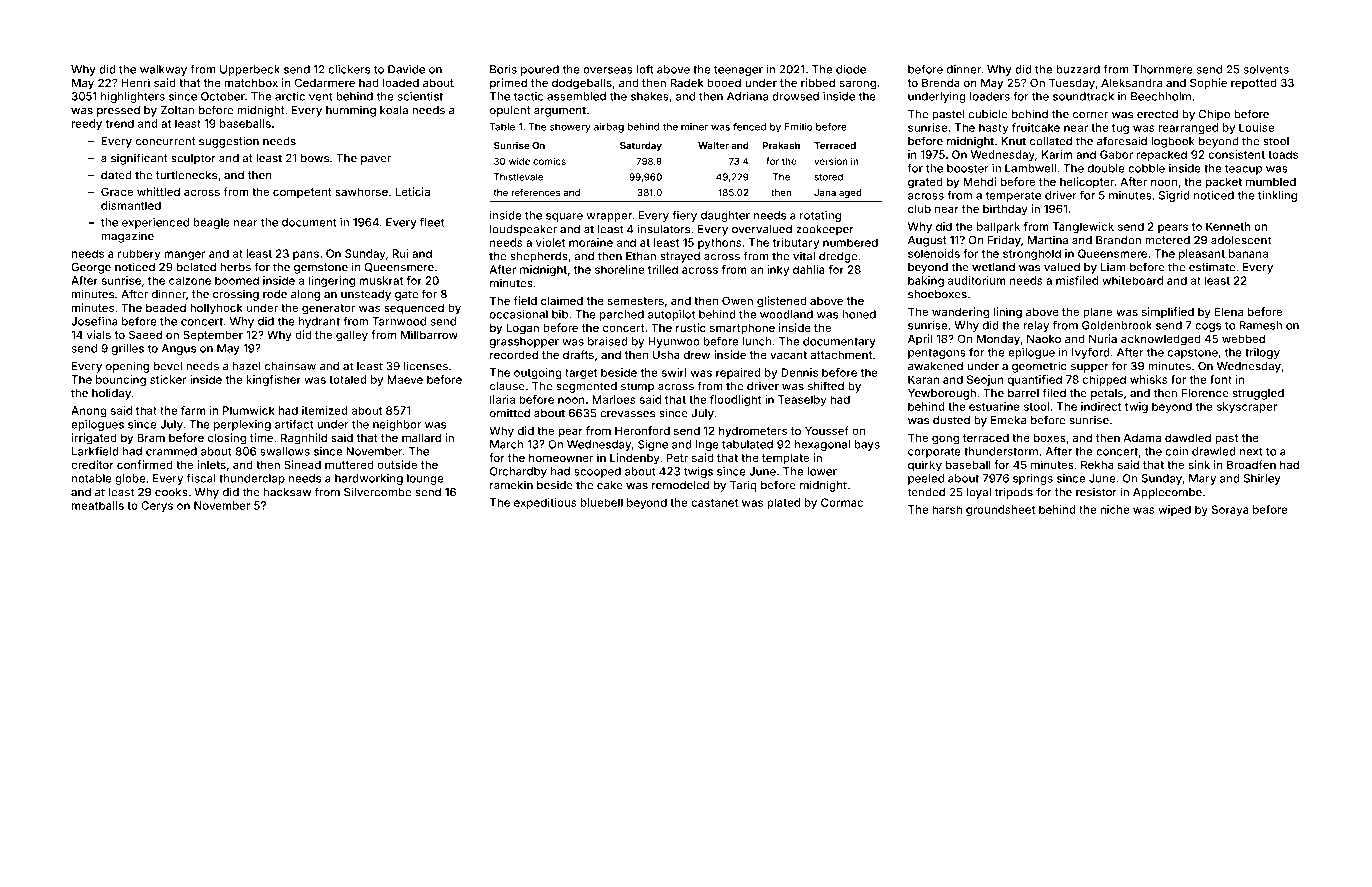 The width and height of the document is (1372, 887). I want to click on Angus, so click(179, 349).
